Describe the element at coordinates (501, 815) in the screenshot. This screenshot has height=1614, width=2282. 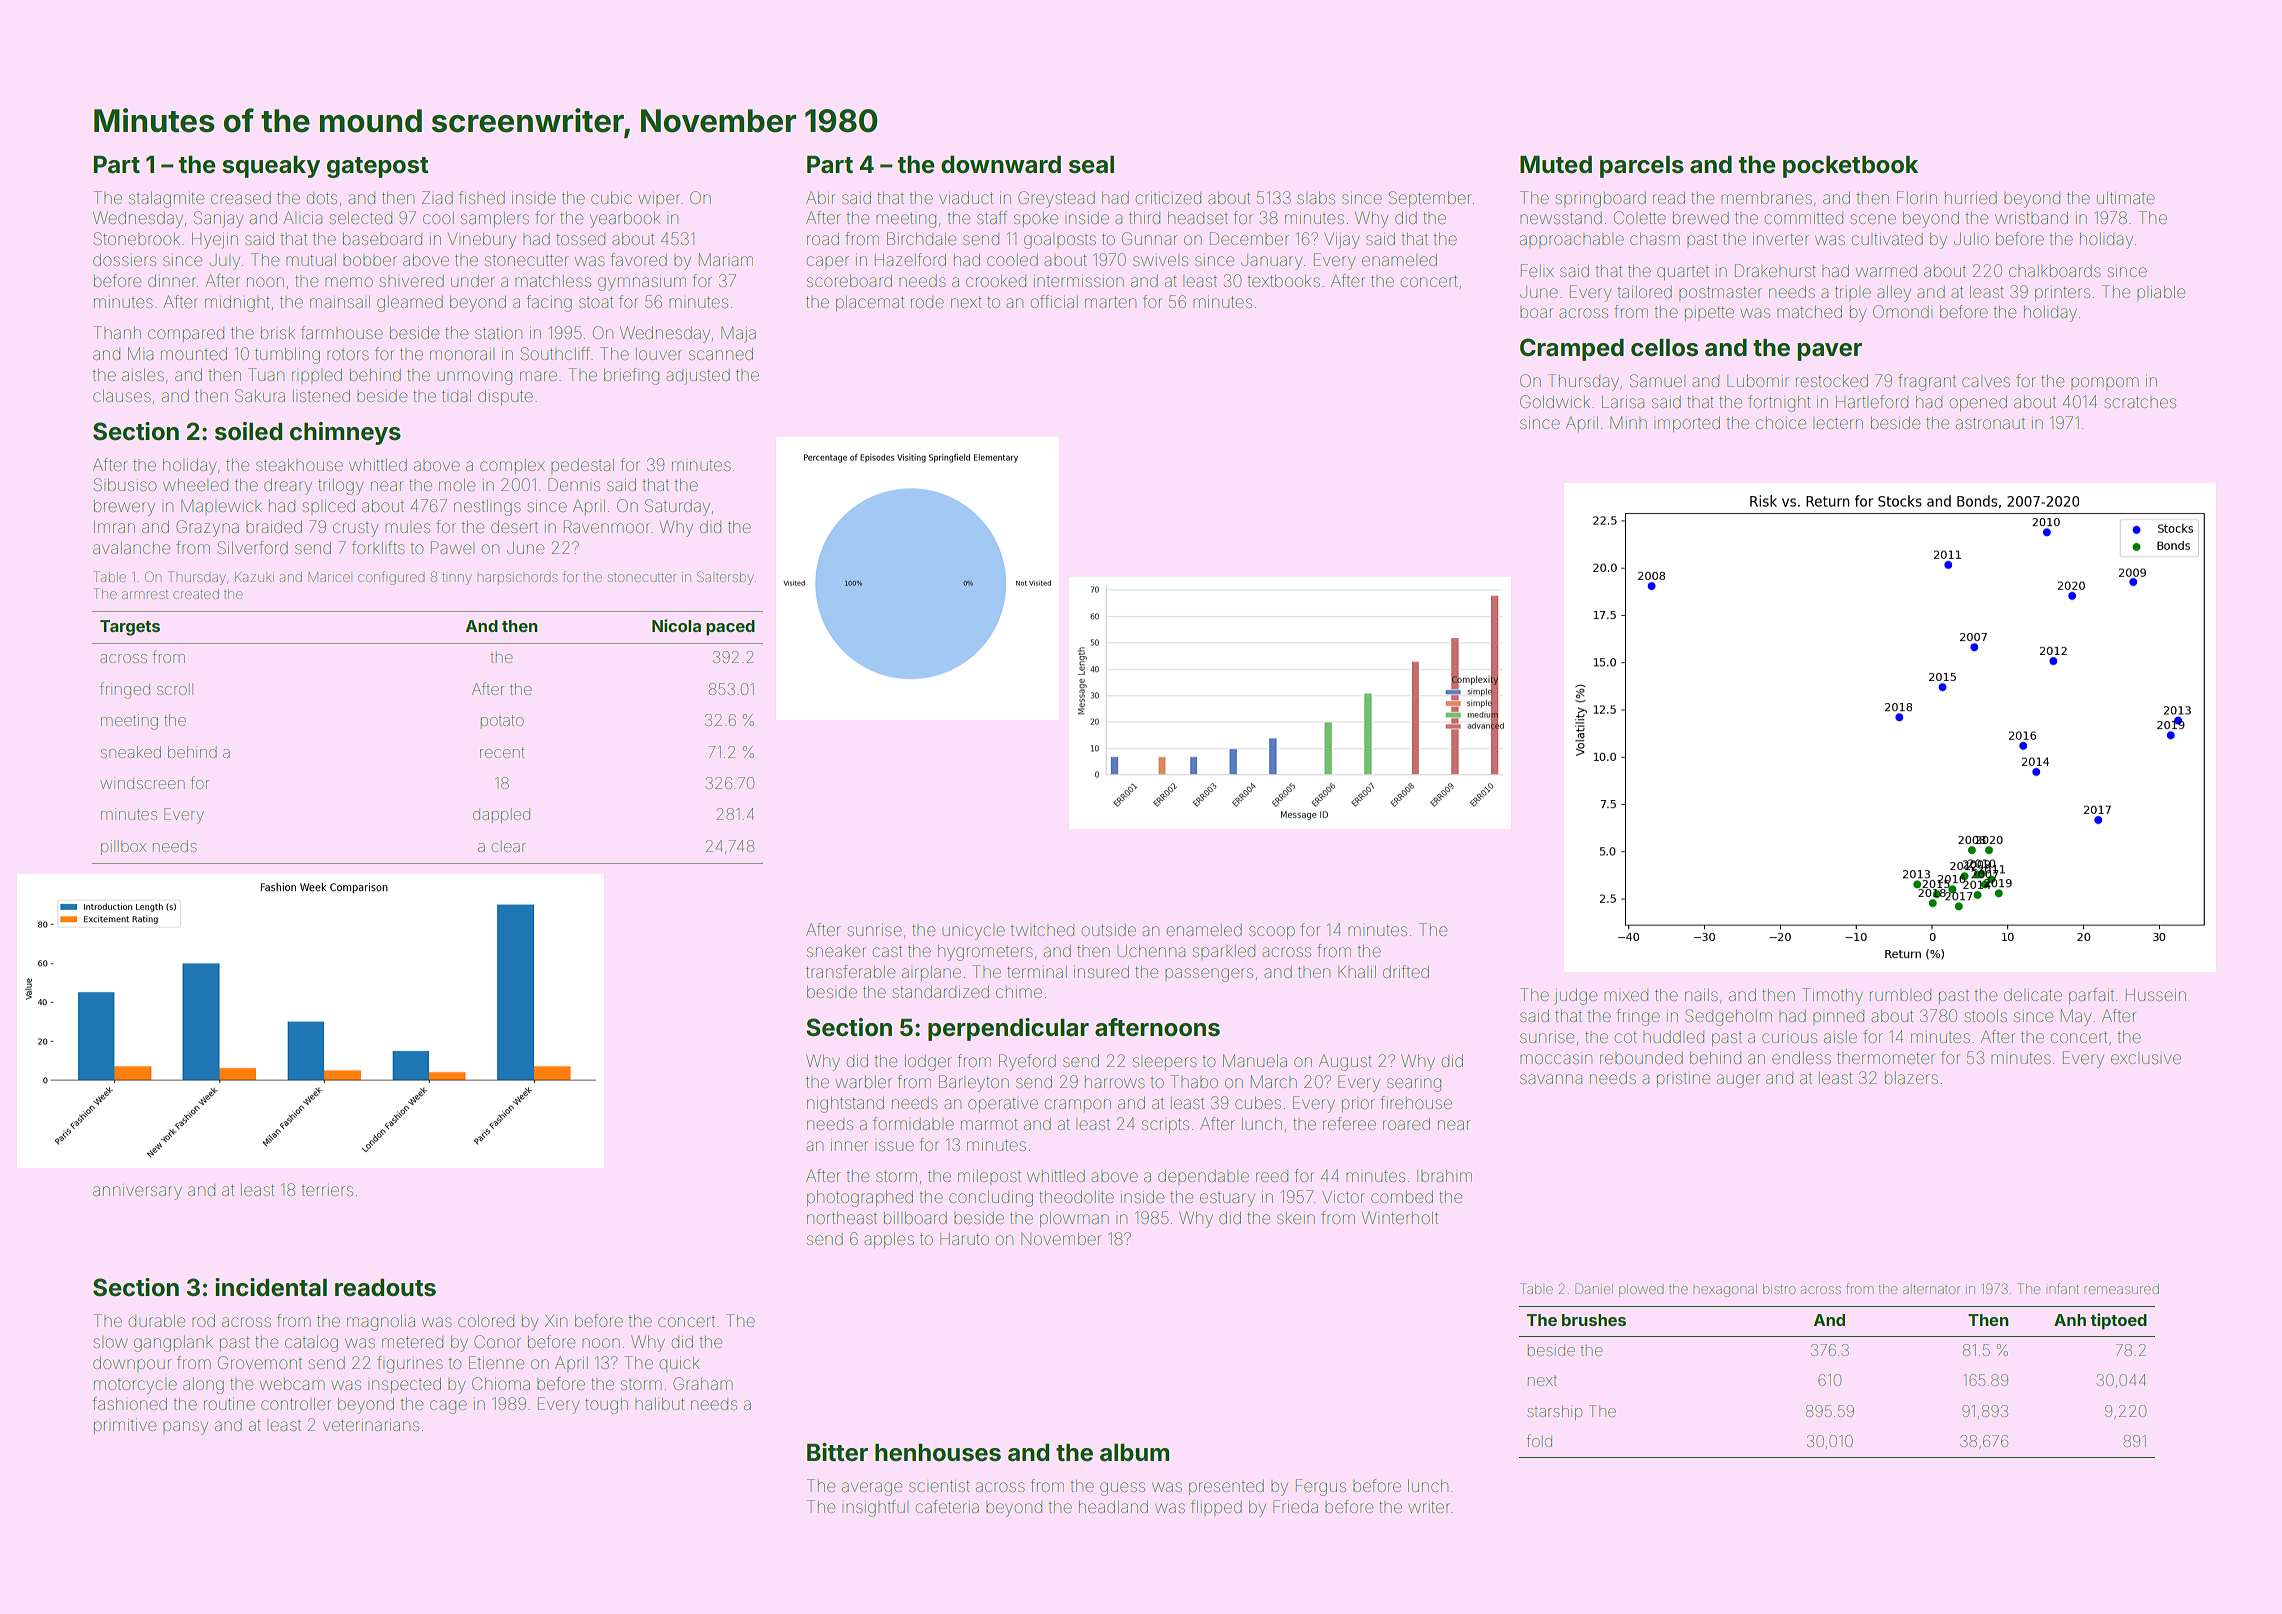
I see `dappled` at that location.
